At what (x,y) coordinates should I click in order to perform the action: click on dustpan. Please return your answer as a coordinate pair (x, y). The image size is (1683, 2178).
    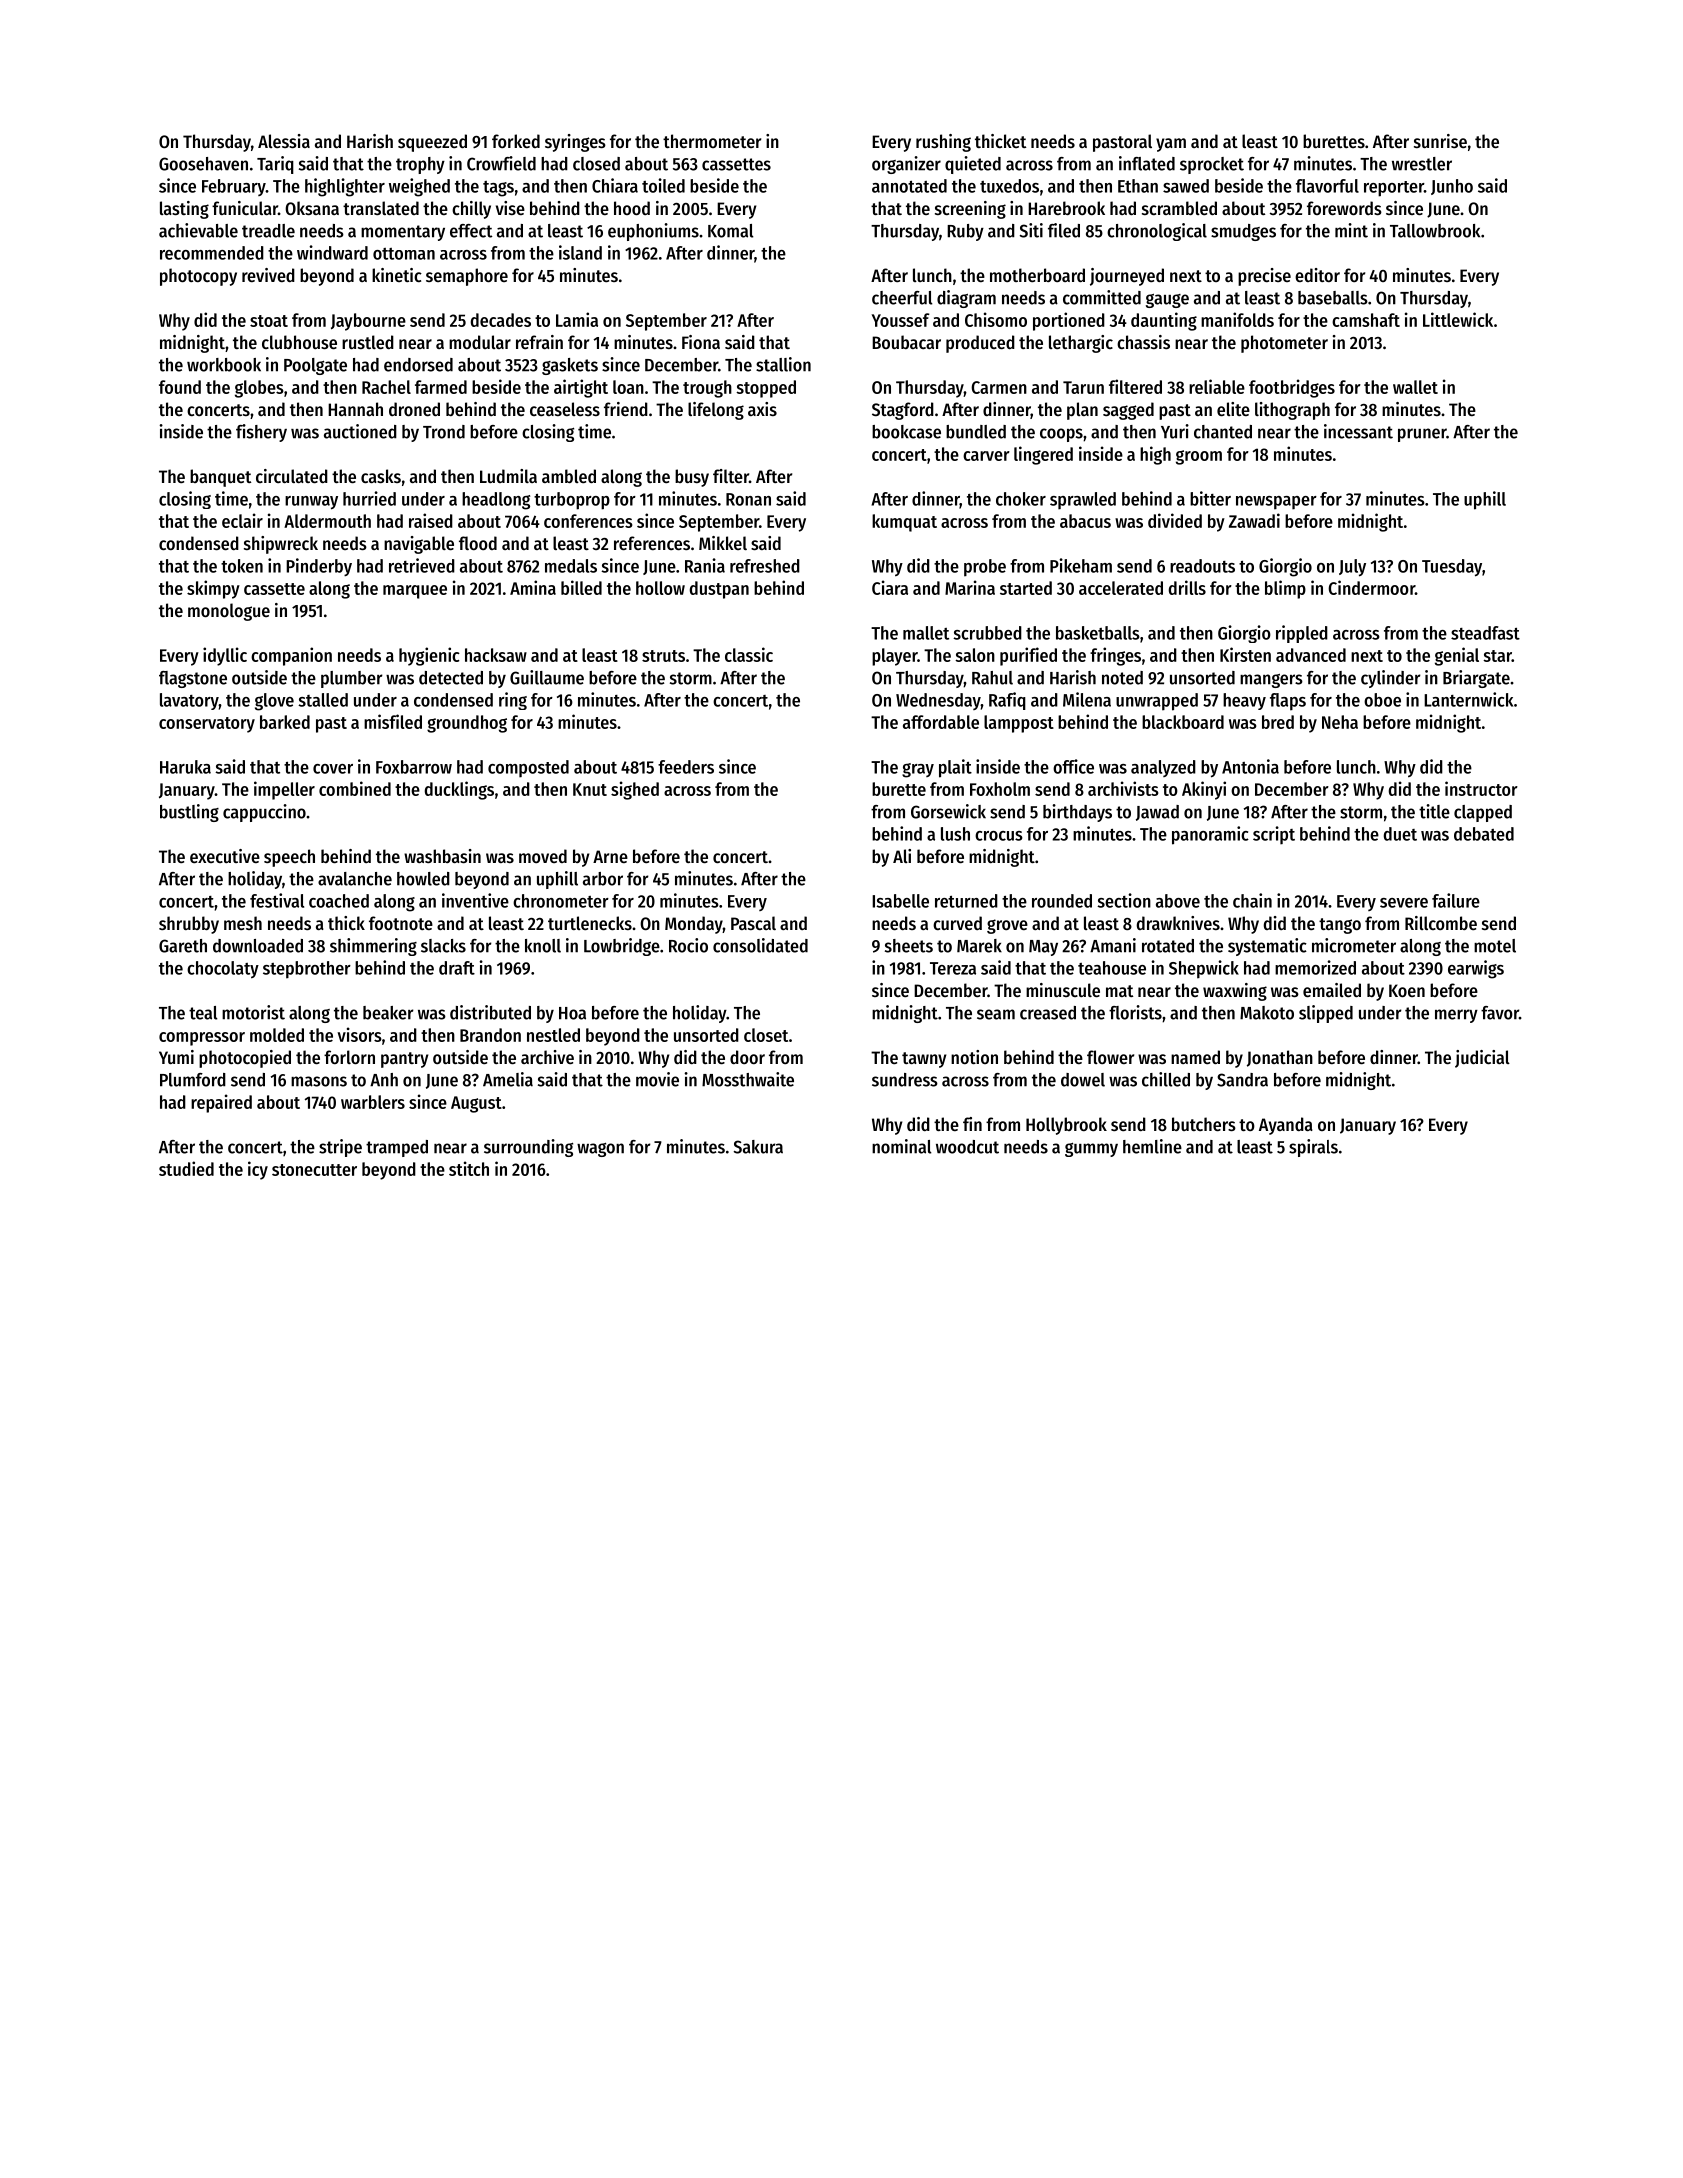
    Looking at the image, I should click on (719, 590).
